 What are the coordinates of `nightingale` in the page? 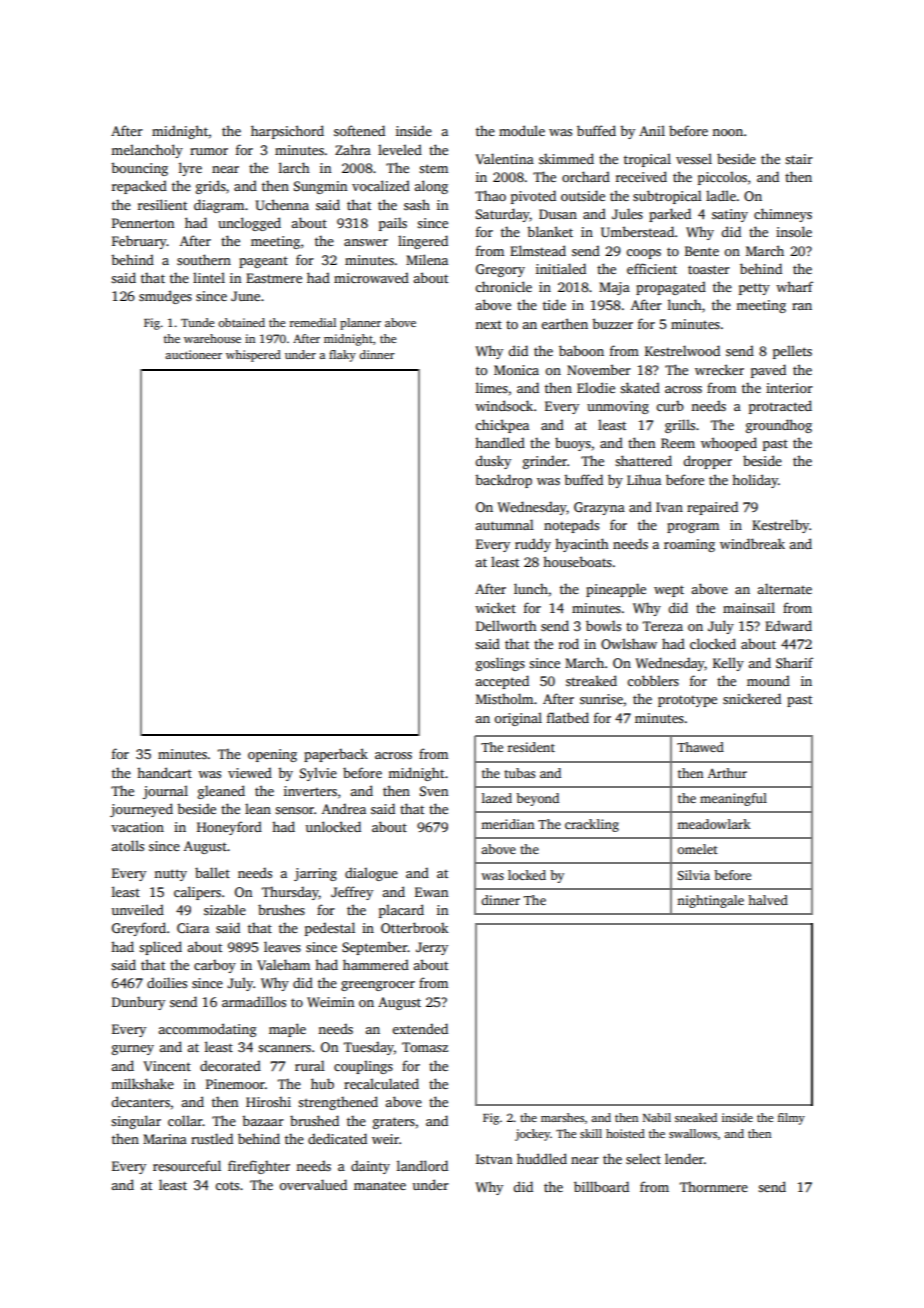 It's located at (710, 901).
